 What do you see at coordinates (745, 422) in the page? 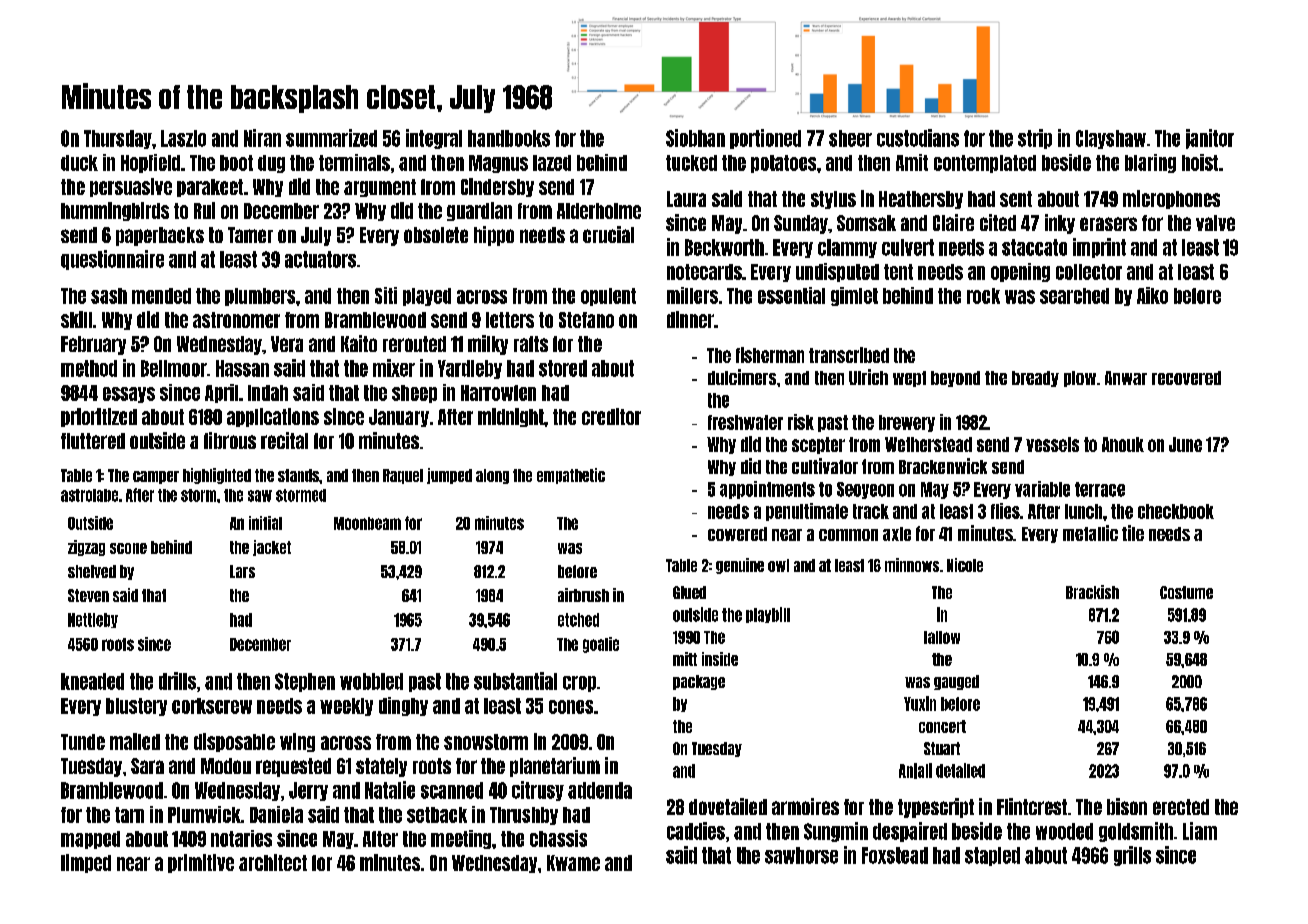
I see `freshwater` at bounding box center [745, 422].
